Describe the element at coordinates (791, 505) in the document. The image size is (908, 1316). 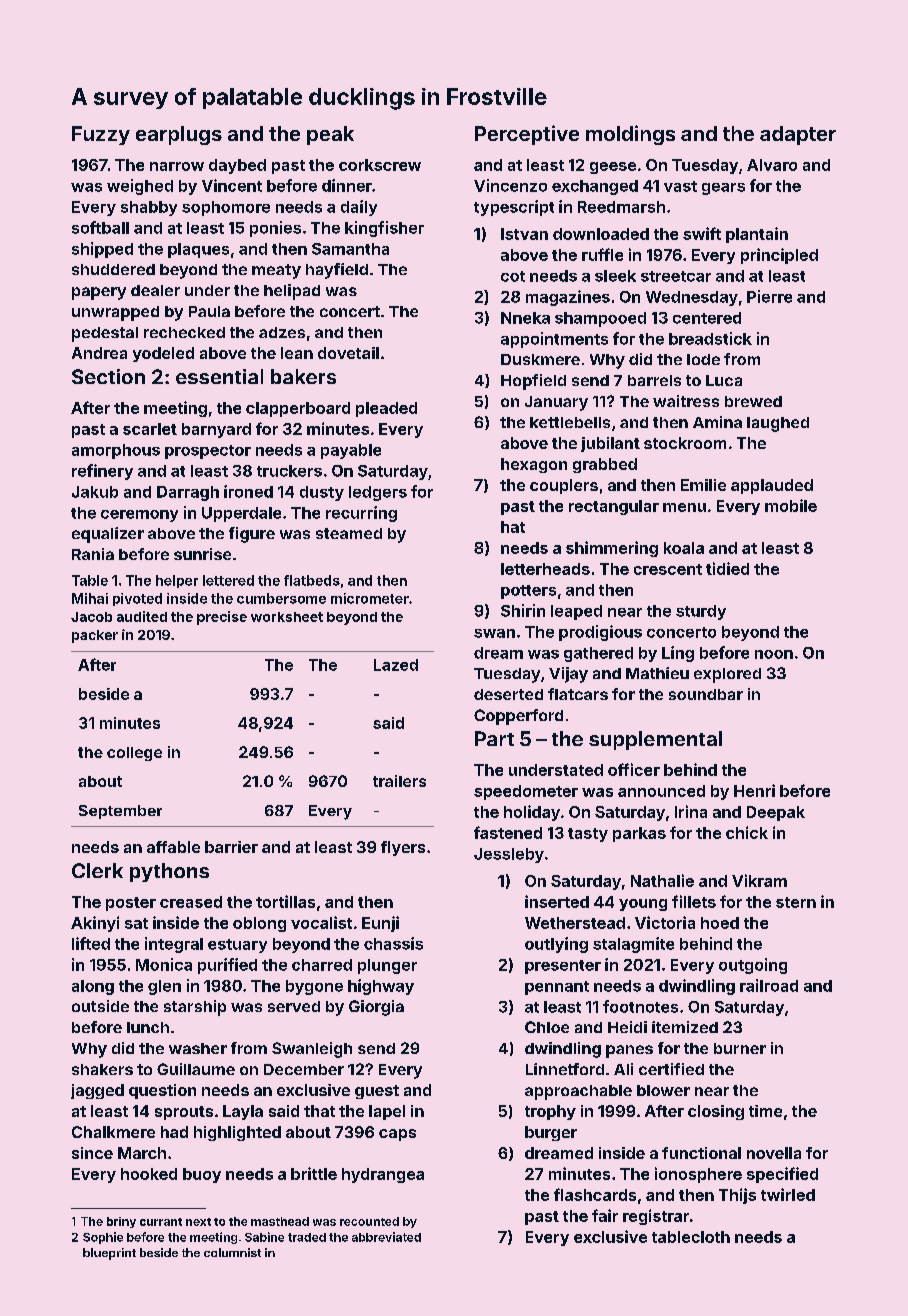
I see `mobile` at that location.
